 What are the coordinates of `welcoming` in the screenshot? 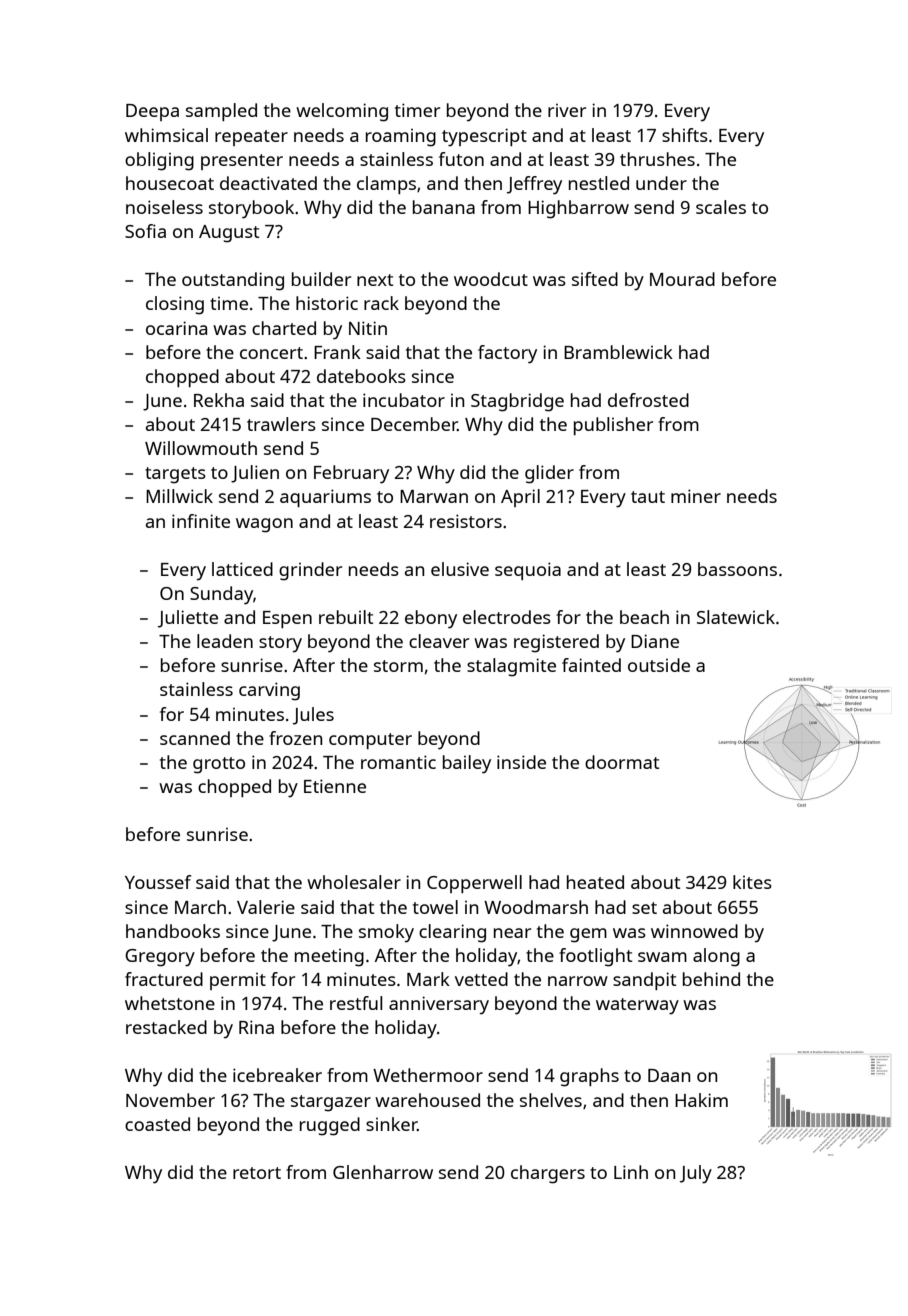 It's located at (342, 112).
